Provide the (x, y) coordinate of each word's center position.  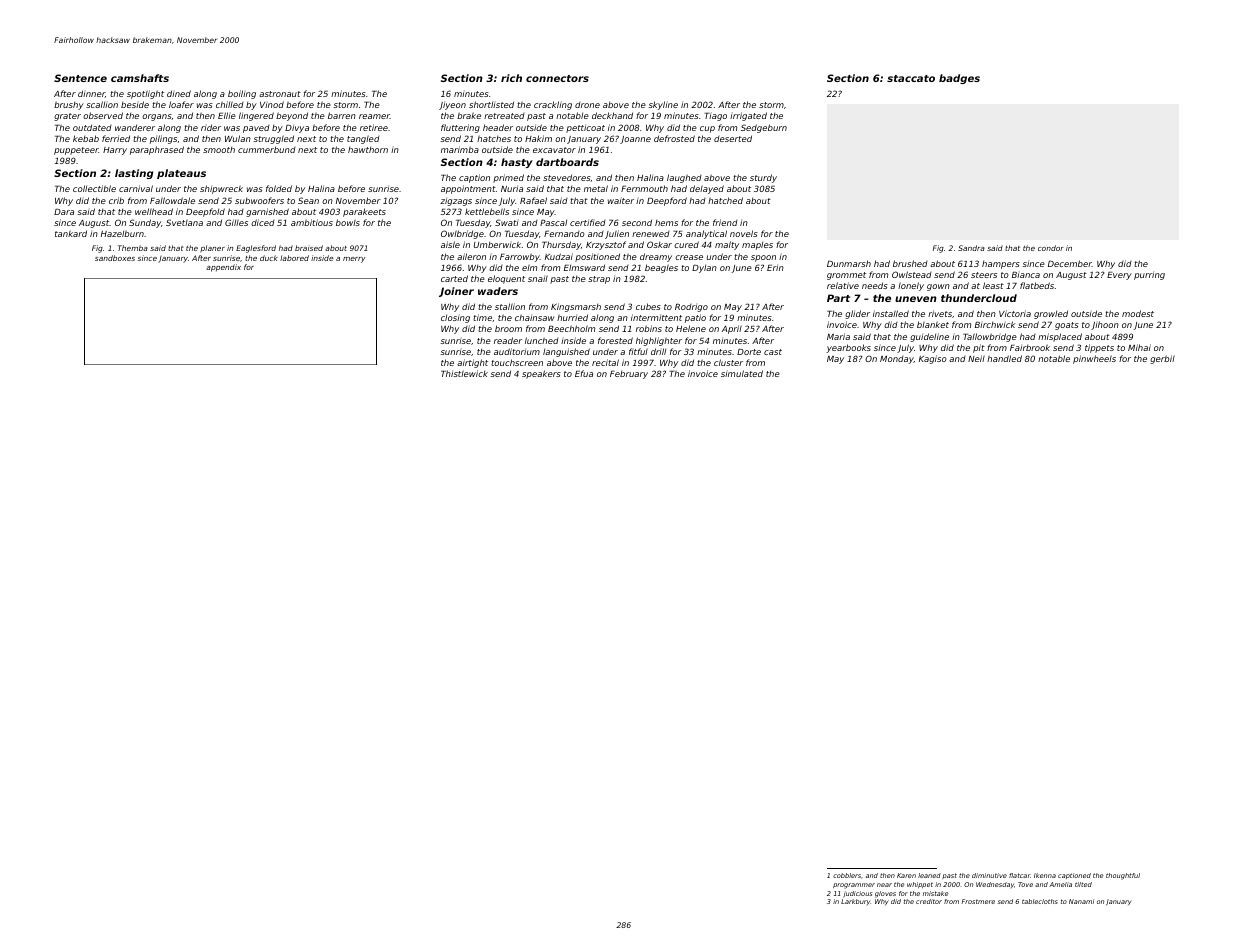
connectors (557, 78)
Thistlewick (464, 373)
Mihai (1139, 347)
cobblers (847, 875)
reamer (374, 116)
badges (959, 79)
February (629, 375)
